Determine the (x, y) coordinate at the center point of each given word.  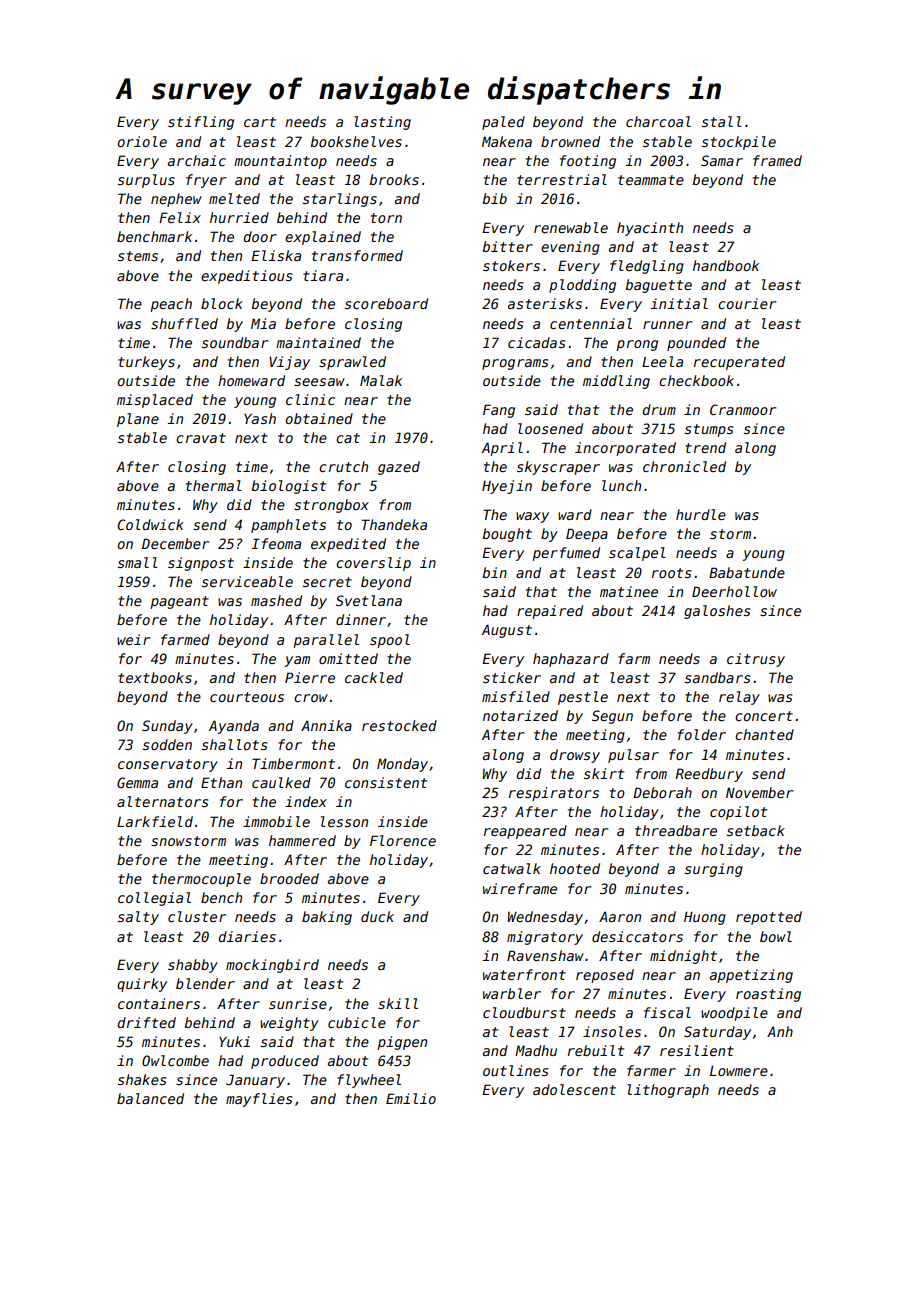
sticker (512, 677)
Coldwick (150, 524)
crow (311, 698)
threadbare (676, 830)
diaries (247, 936)
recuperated (739, 363)
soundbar (235, 342)
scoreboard (386, 303)
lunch (621, 485)
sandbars (717, 677)
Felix (180, 217)
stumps (709, 430)
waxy (532, 517)
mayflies (259, 1100)
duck (377, 916)
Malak (381, 380)
